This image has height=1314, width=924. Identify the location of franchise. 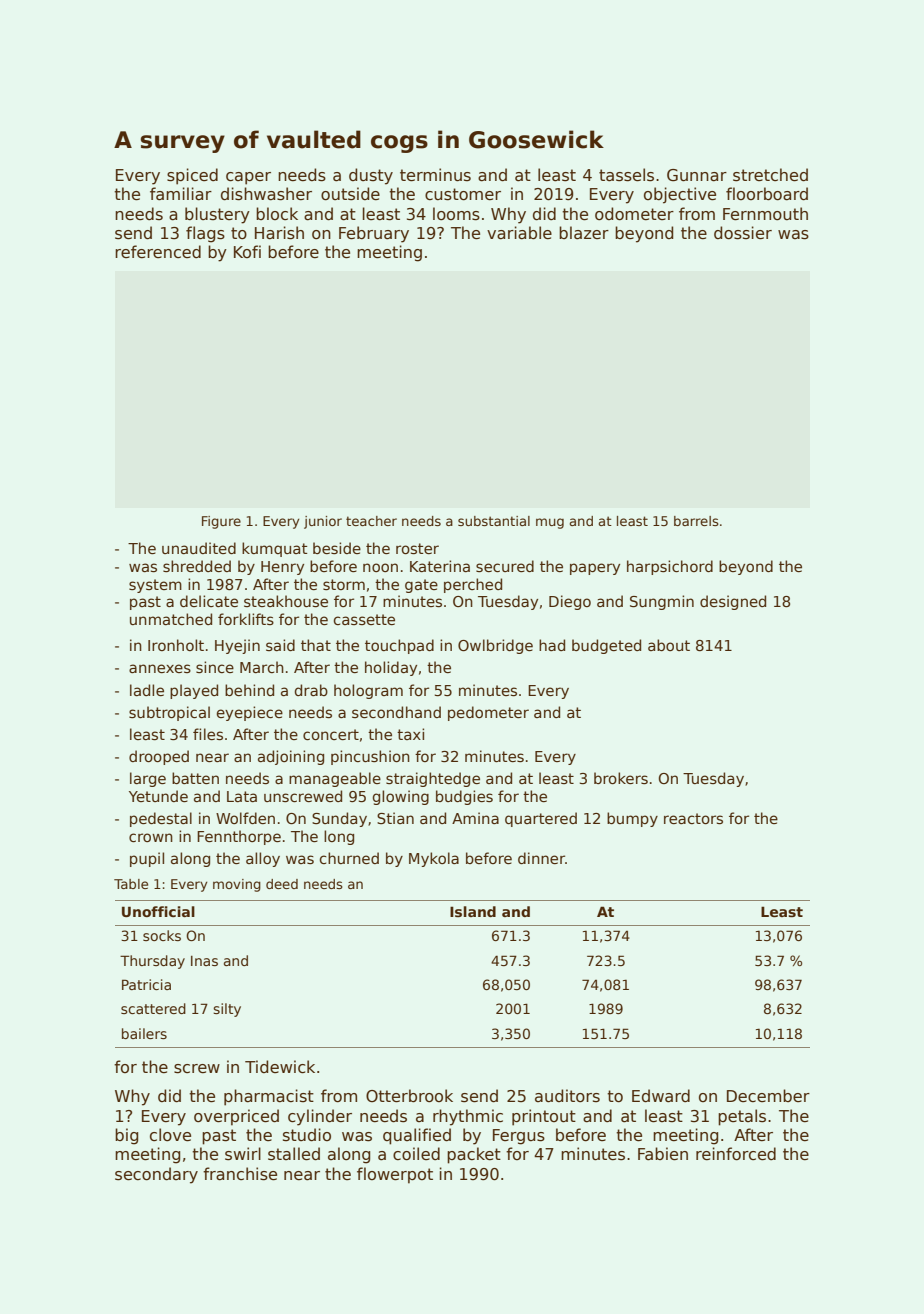
(240, 1174).
